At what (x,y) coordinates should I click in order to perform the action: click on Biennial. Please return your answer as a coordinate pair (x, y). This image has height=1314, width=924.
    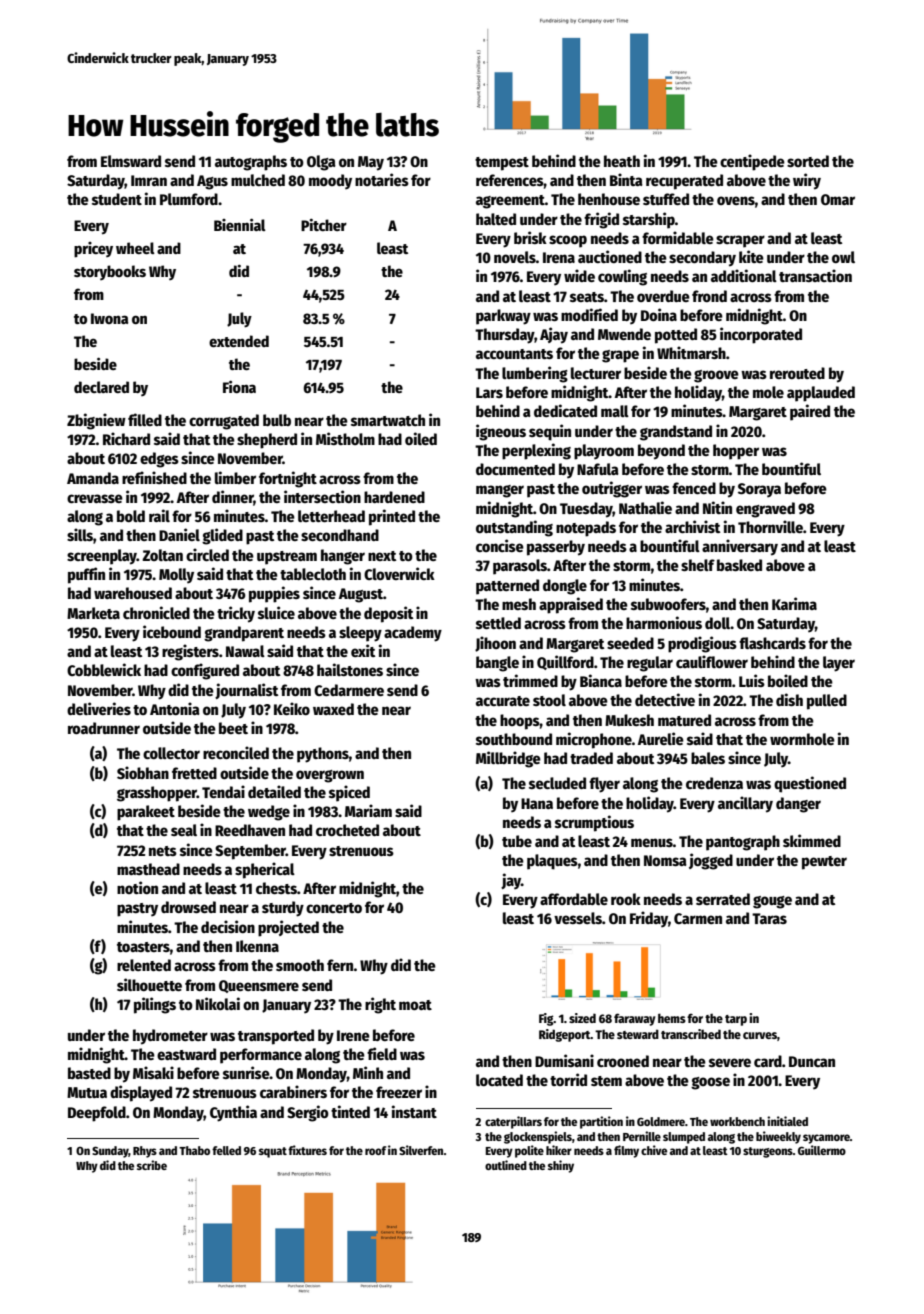
    Looking at the image, I should click on (240, 224).
